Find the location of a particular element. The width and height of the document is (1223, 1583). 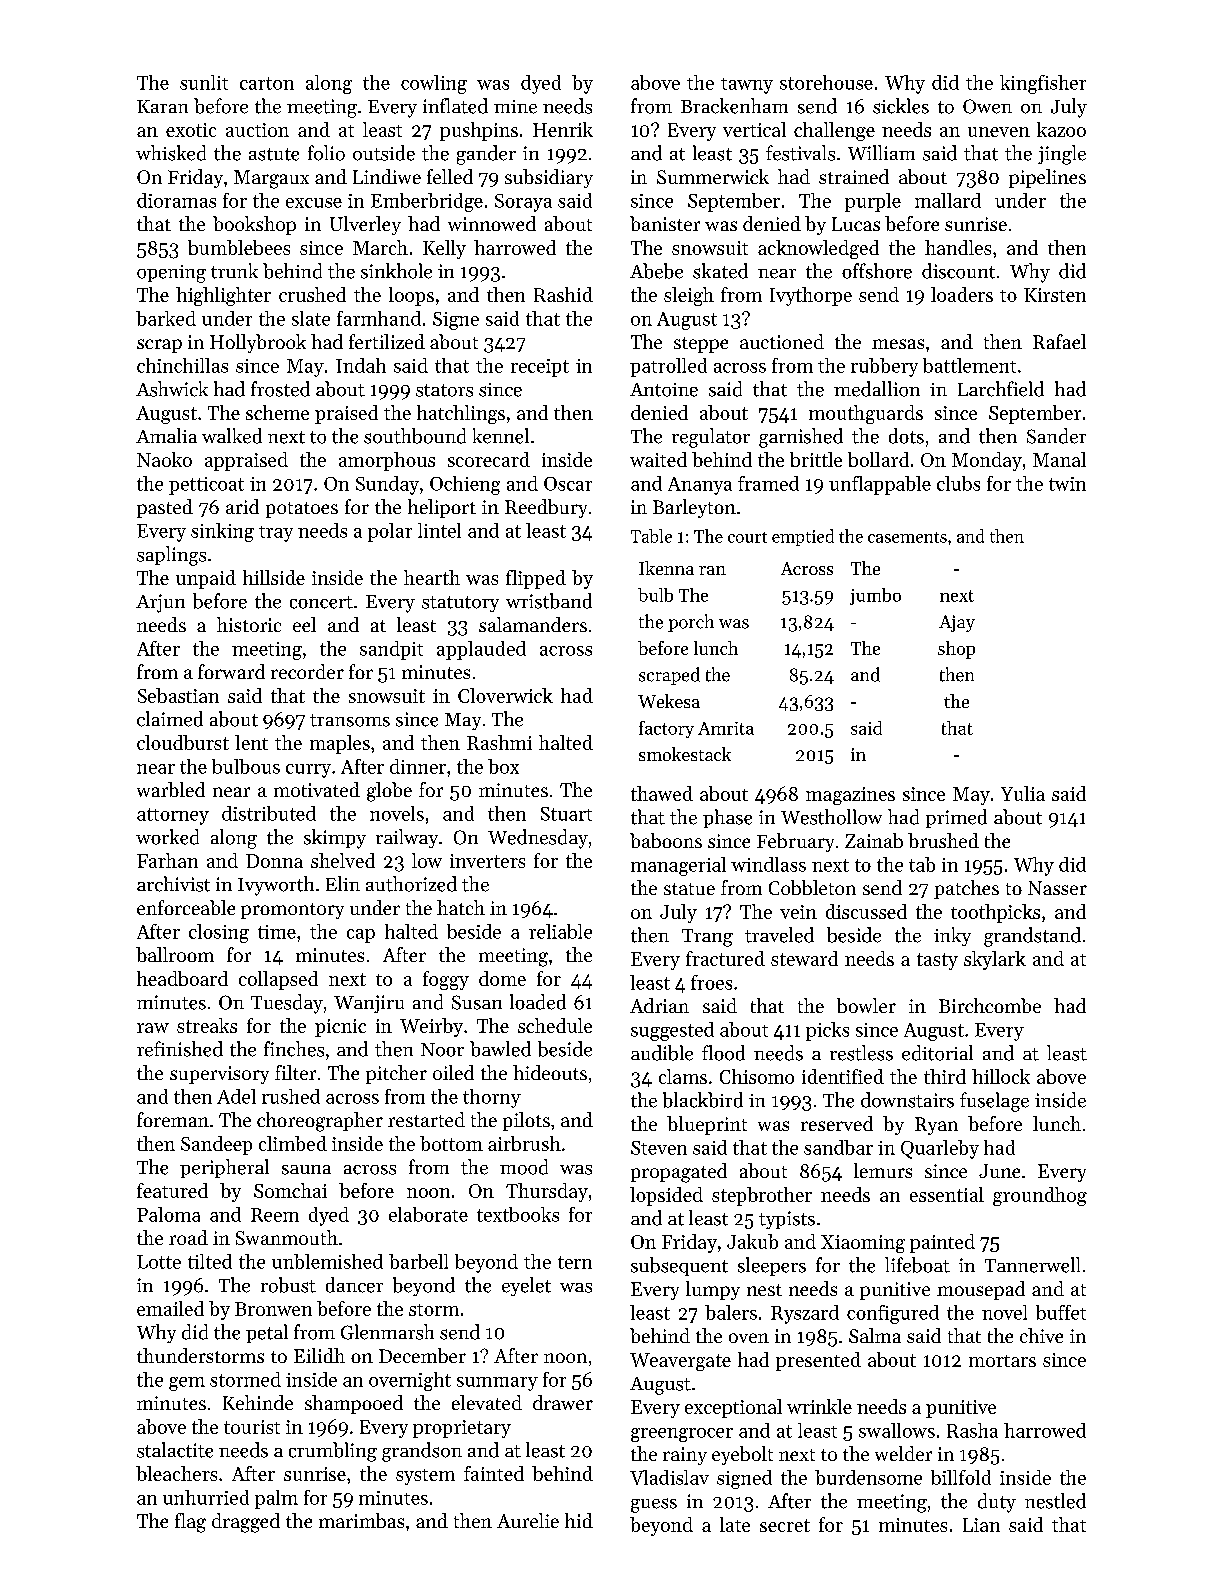

kingfisher is located at coordinates (1043, 84).
